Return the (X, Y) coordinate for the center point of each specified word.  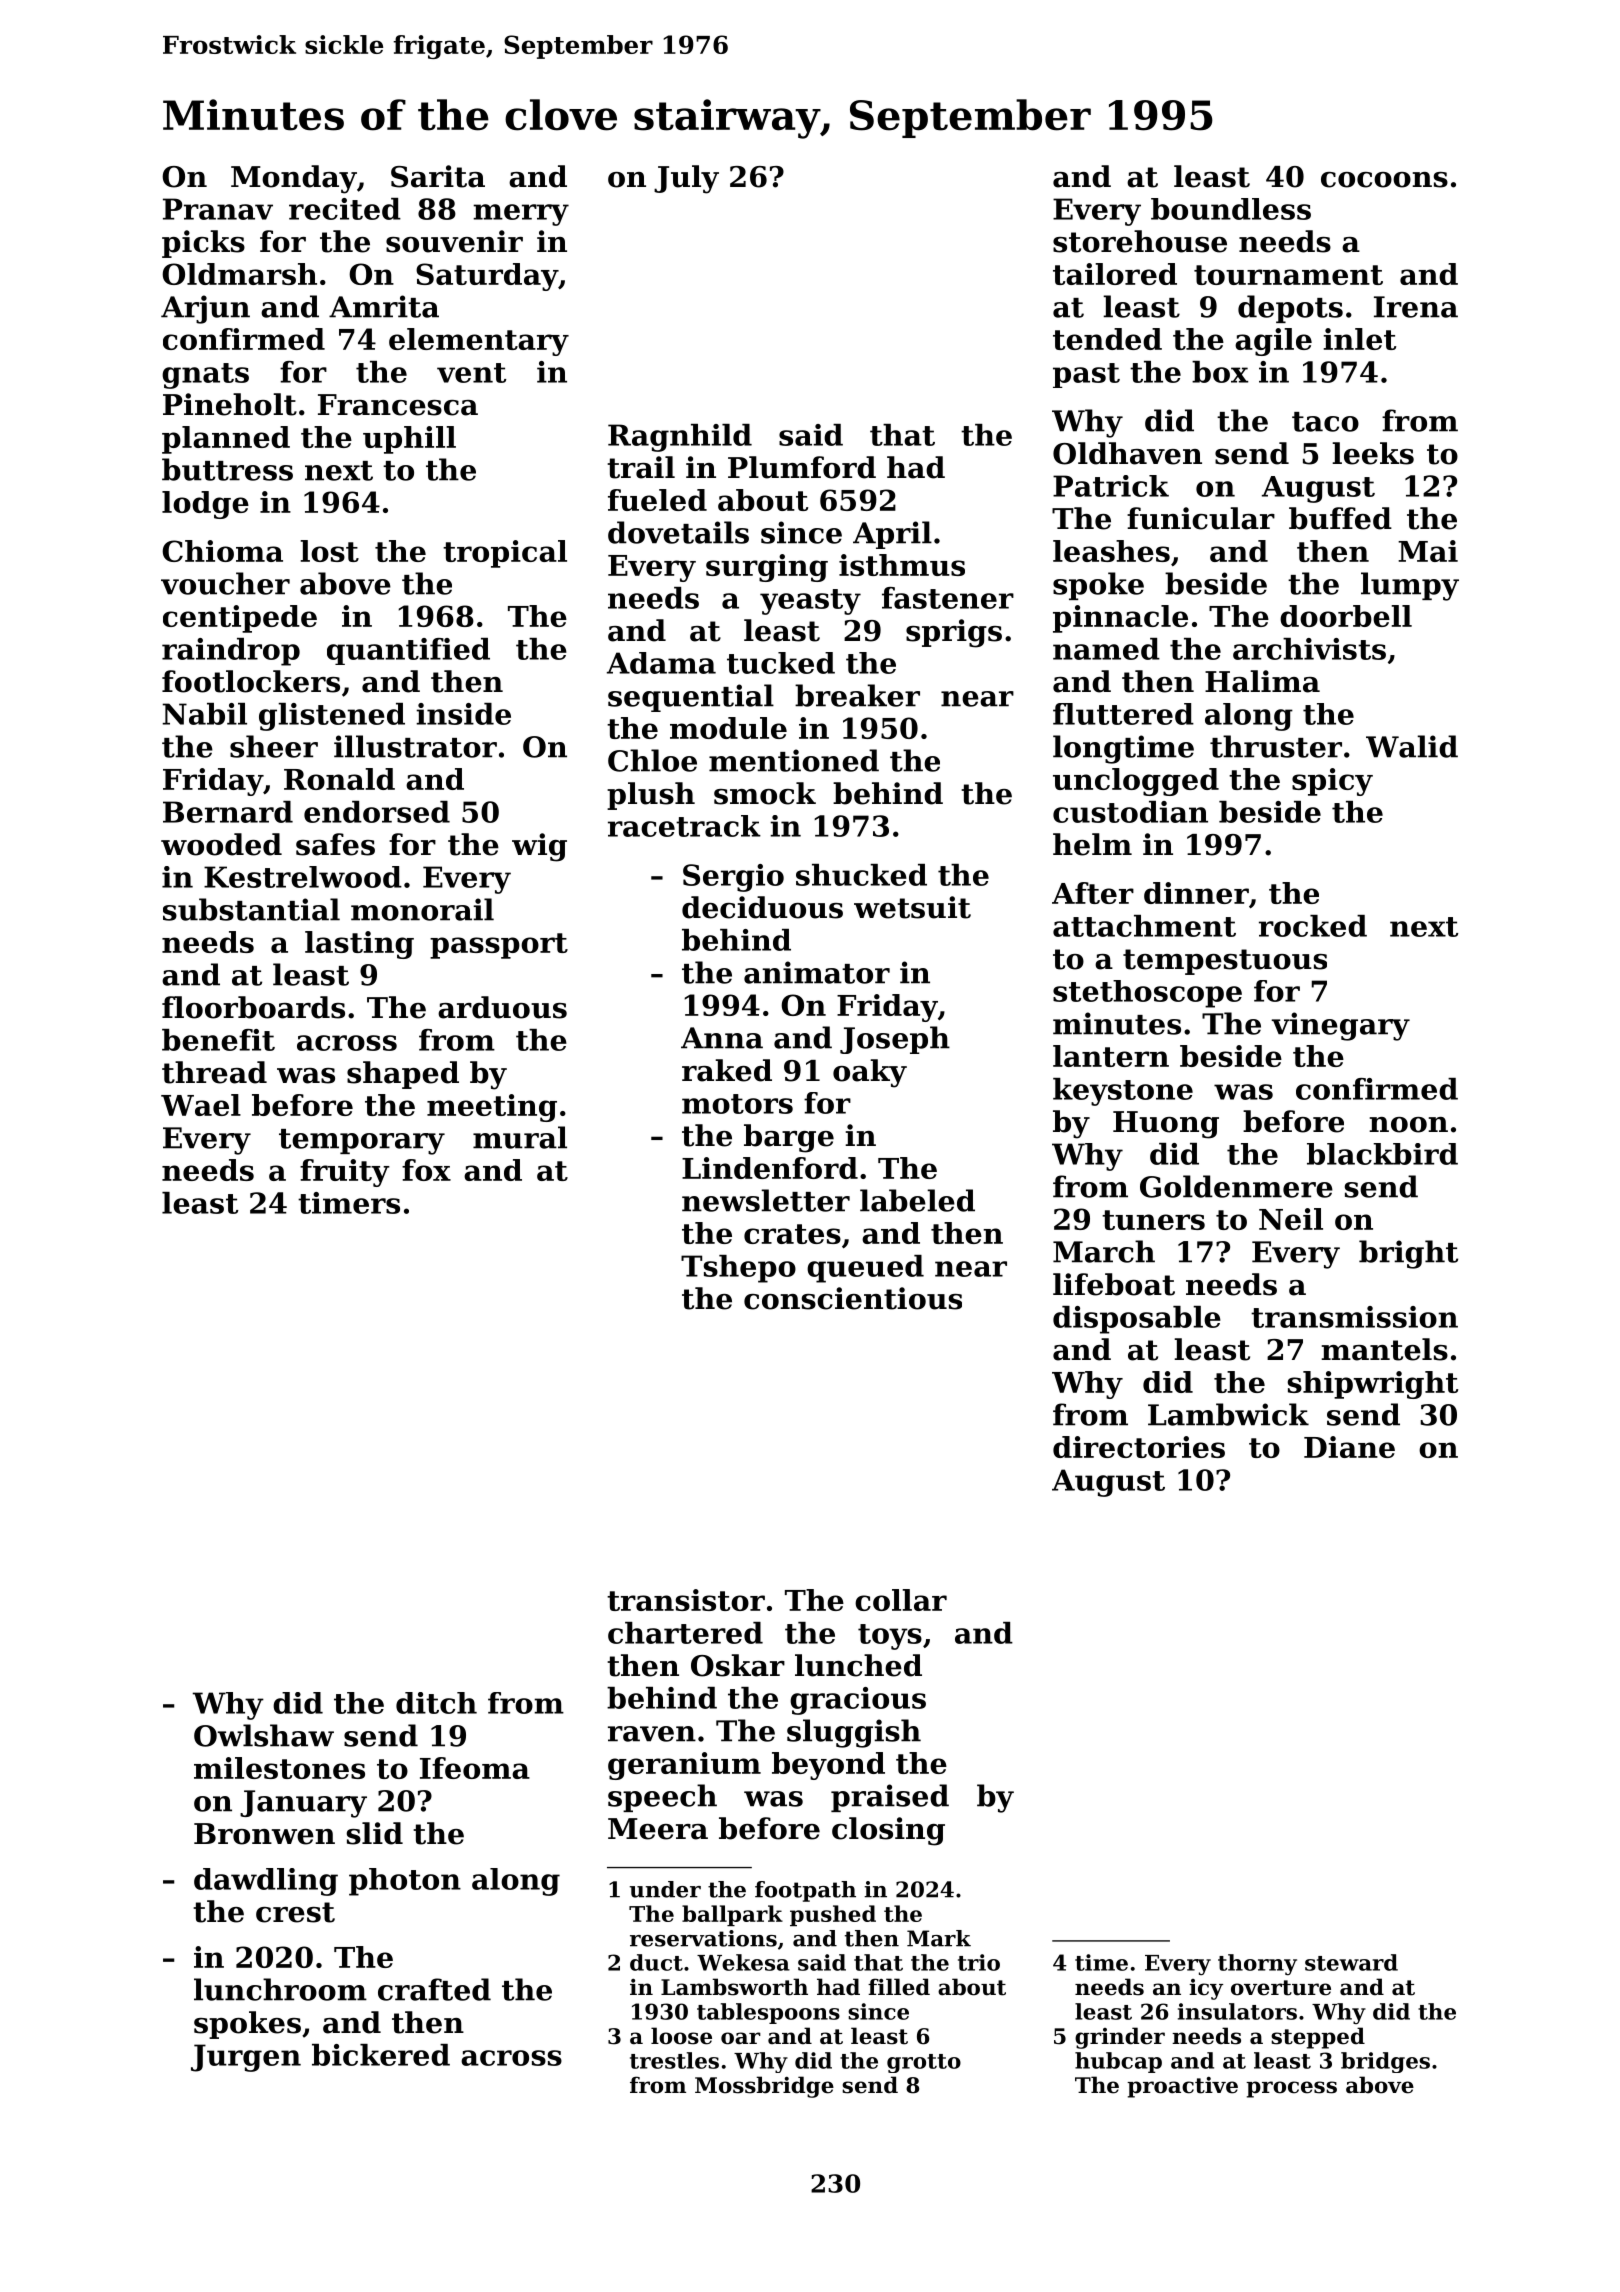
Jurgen (246, 2058)
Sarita (438, 176)
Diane (1349, 1447)
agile (1273, 342)
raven (652, 1734)
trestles (674, 2060)
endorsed (377, 812)
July (686, 179)
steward (1351, 1962)
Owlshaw (264, 1735)
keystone (1123, 1092)
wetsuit (912, 907)
